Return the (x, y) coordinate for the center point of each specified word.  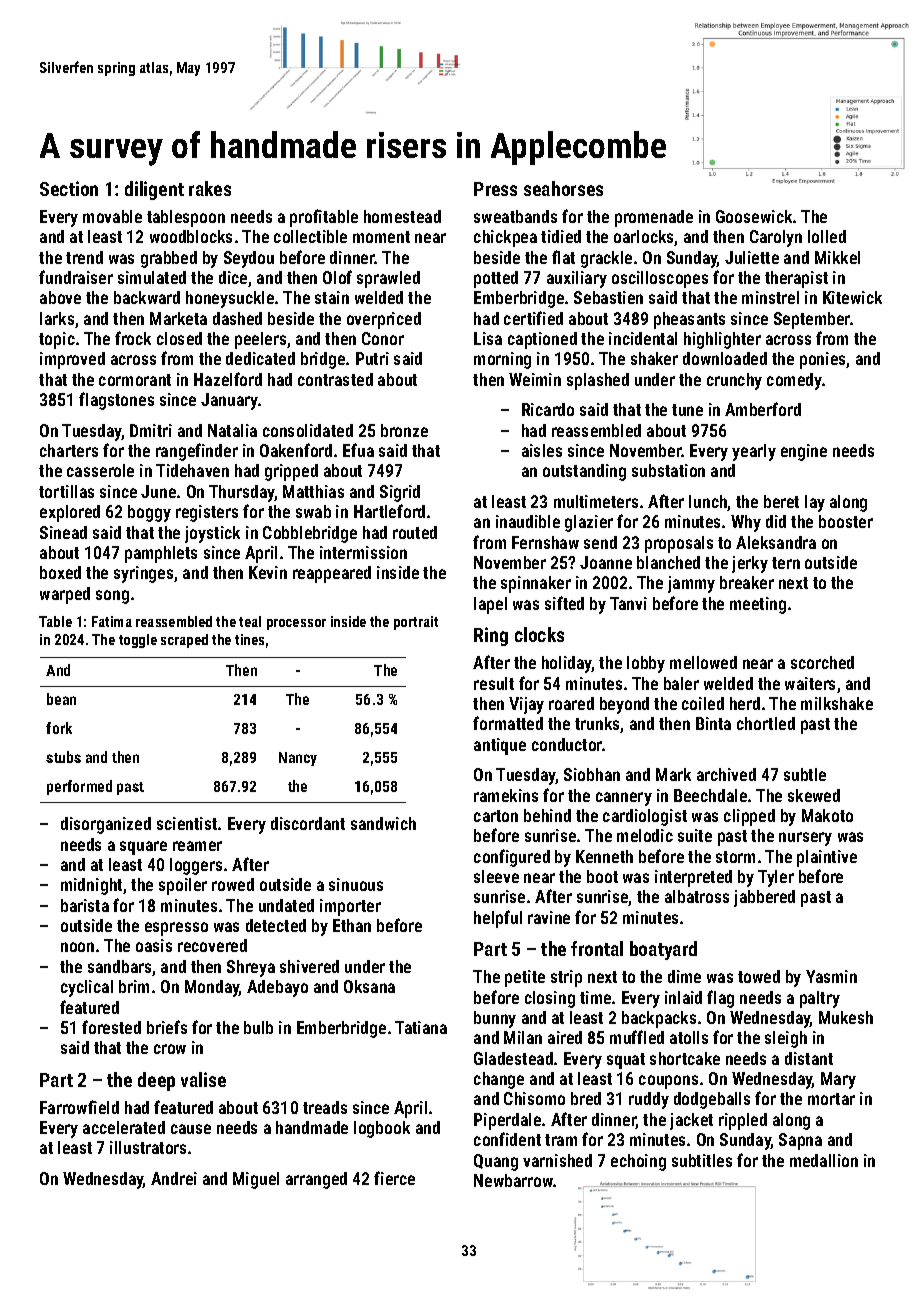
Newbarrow (513, 1180)
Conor (383, 338)
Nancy (298, 759)
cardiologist (645, 817)
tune (687, 410)
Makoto (827, 815)
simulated (152, 277)
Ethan (352, 925)
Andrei (174, 1178)
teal (250, 621)
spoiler (183, 886)
